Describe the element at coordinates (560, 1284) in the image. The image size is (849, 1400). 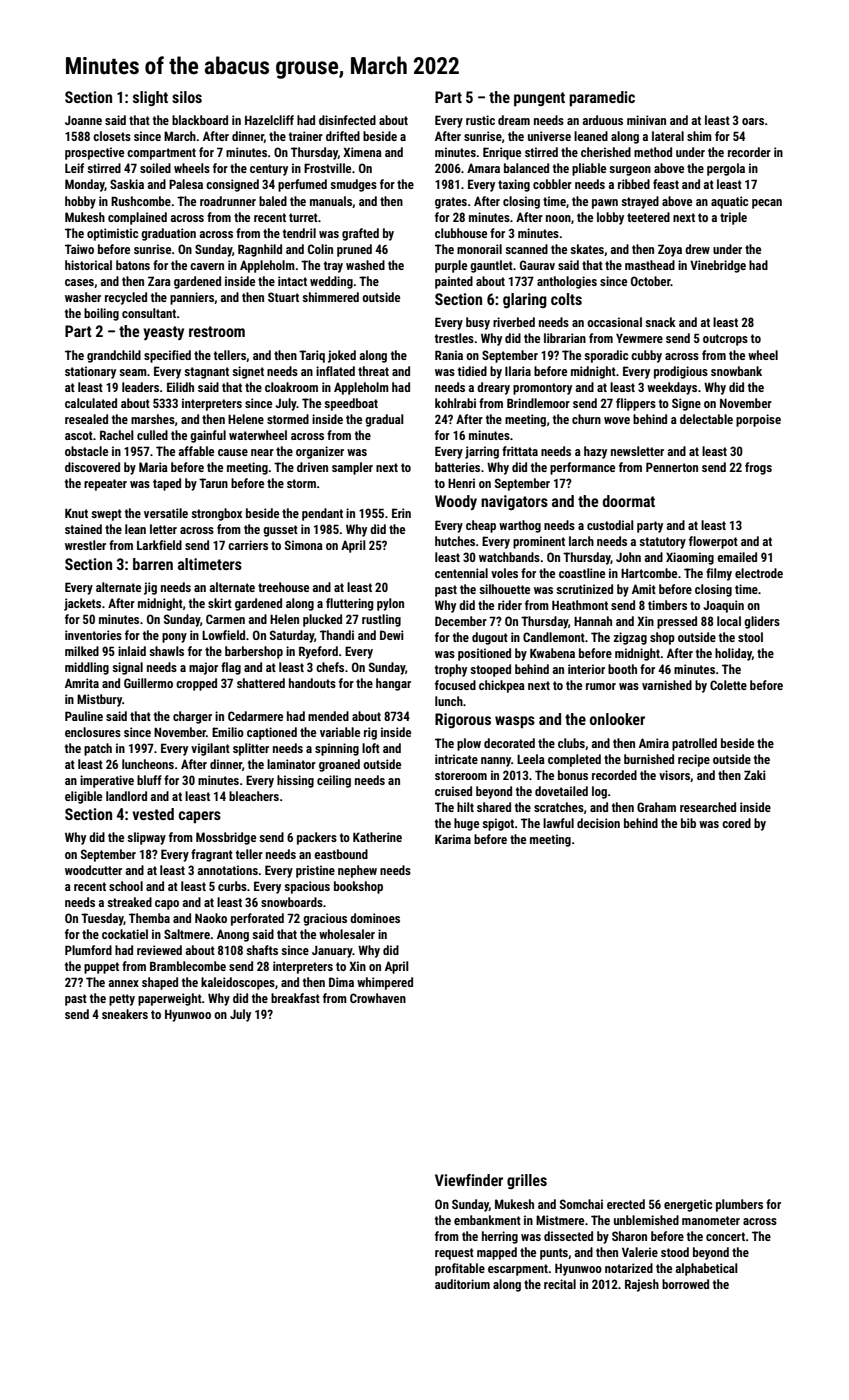
I see `recital` at that location.
